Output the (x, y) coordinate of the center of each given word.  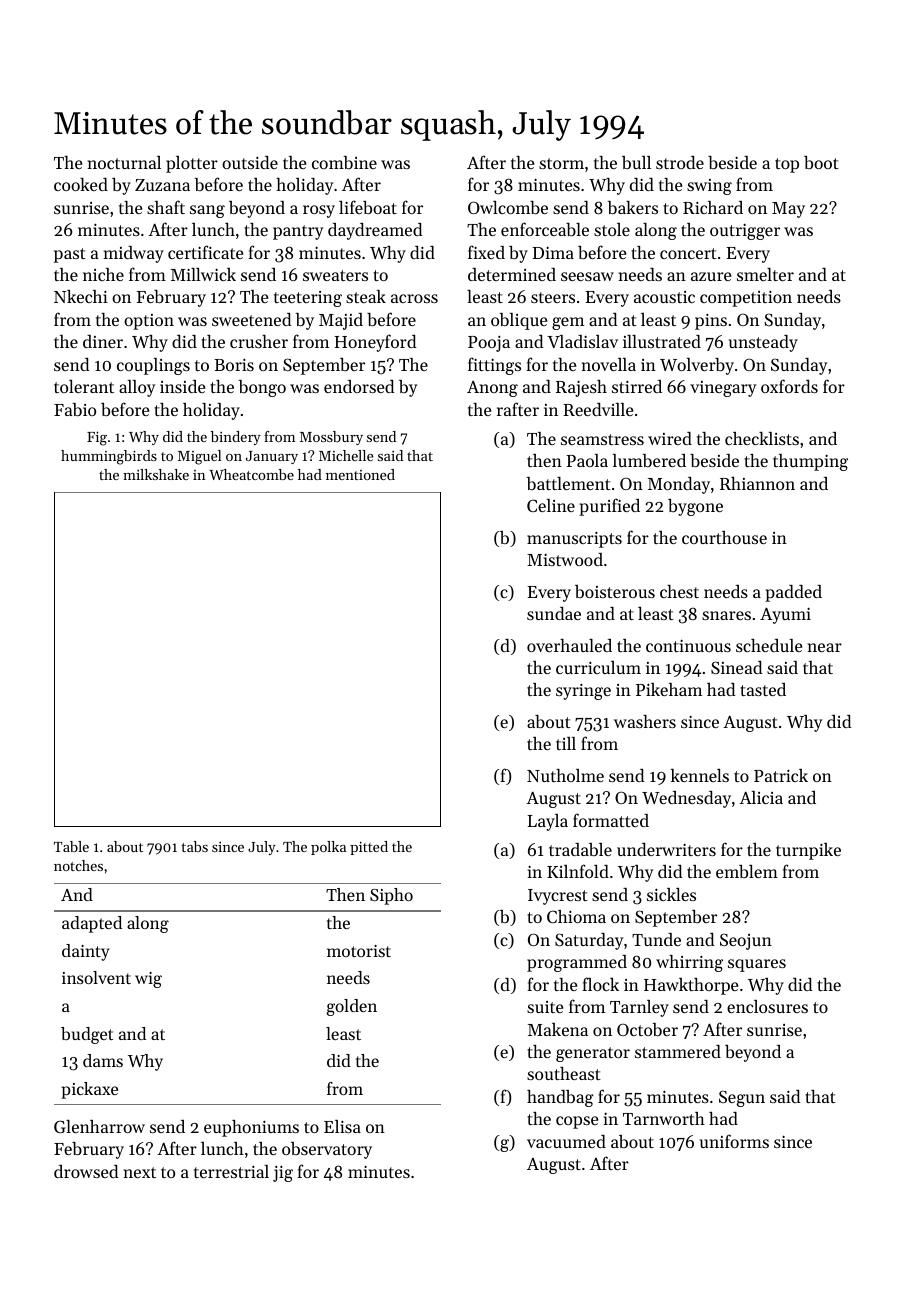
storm (561, 163)
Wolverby (697, 366)
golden (352, 1007)
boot (821, 162)
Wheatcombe (251, 474)
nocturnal (124, 162)
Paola (587, 460)
